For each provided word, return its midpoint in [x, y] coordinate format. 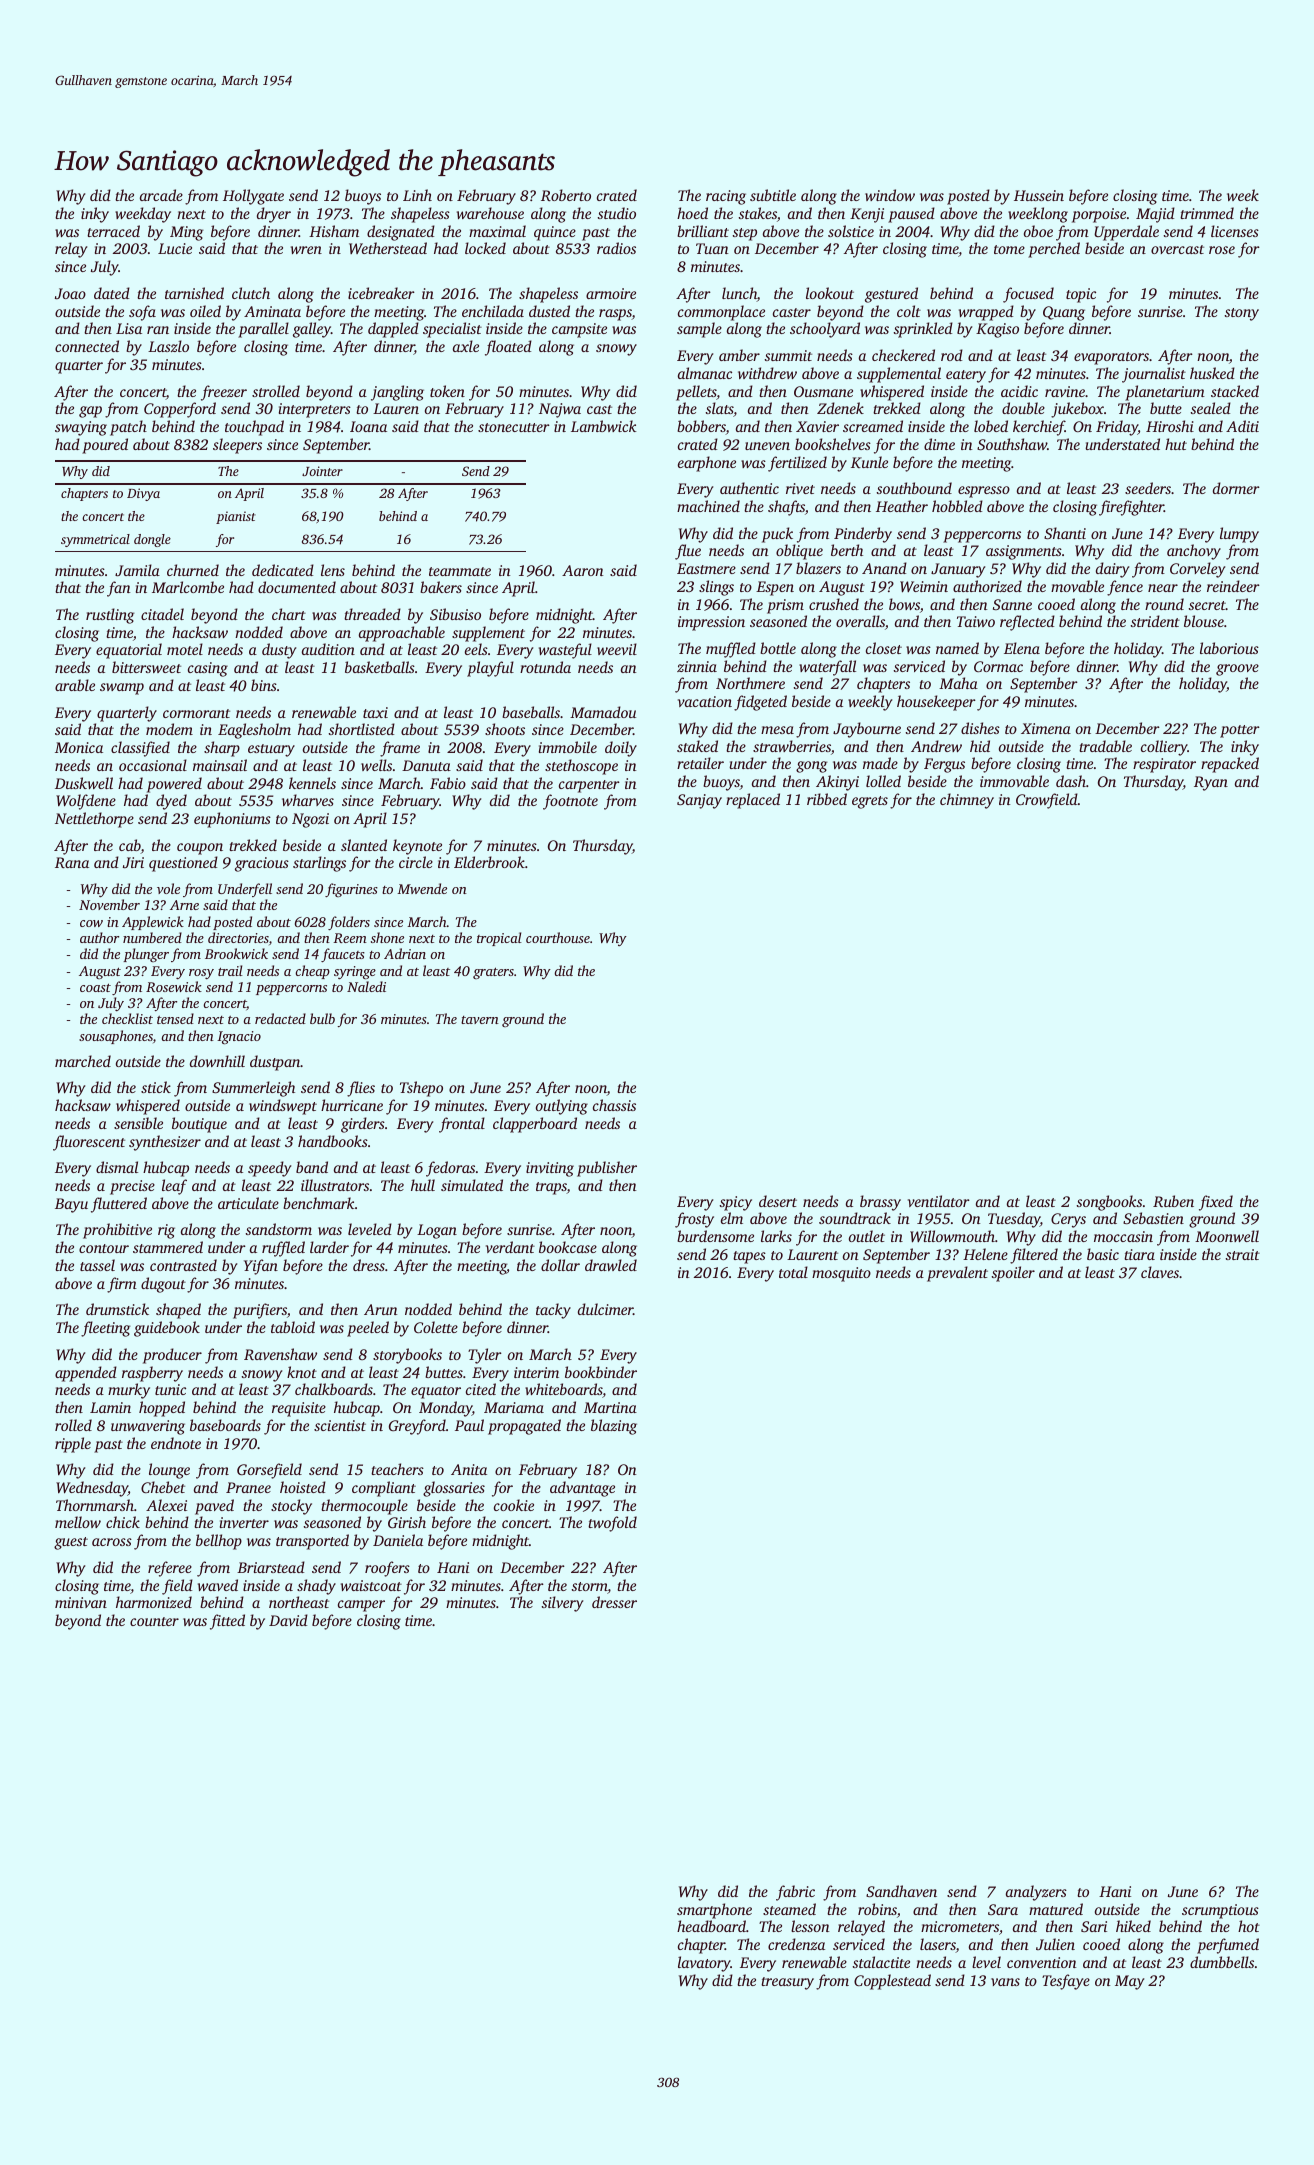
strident [1155, 621]
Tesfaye [1066, 1982]
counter [154, 1621]
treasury [787, 1983]
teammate [460, 571]
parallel [263, 330]
